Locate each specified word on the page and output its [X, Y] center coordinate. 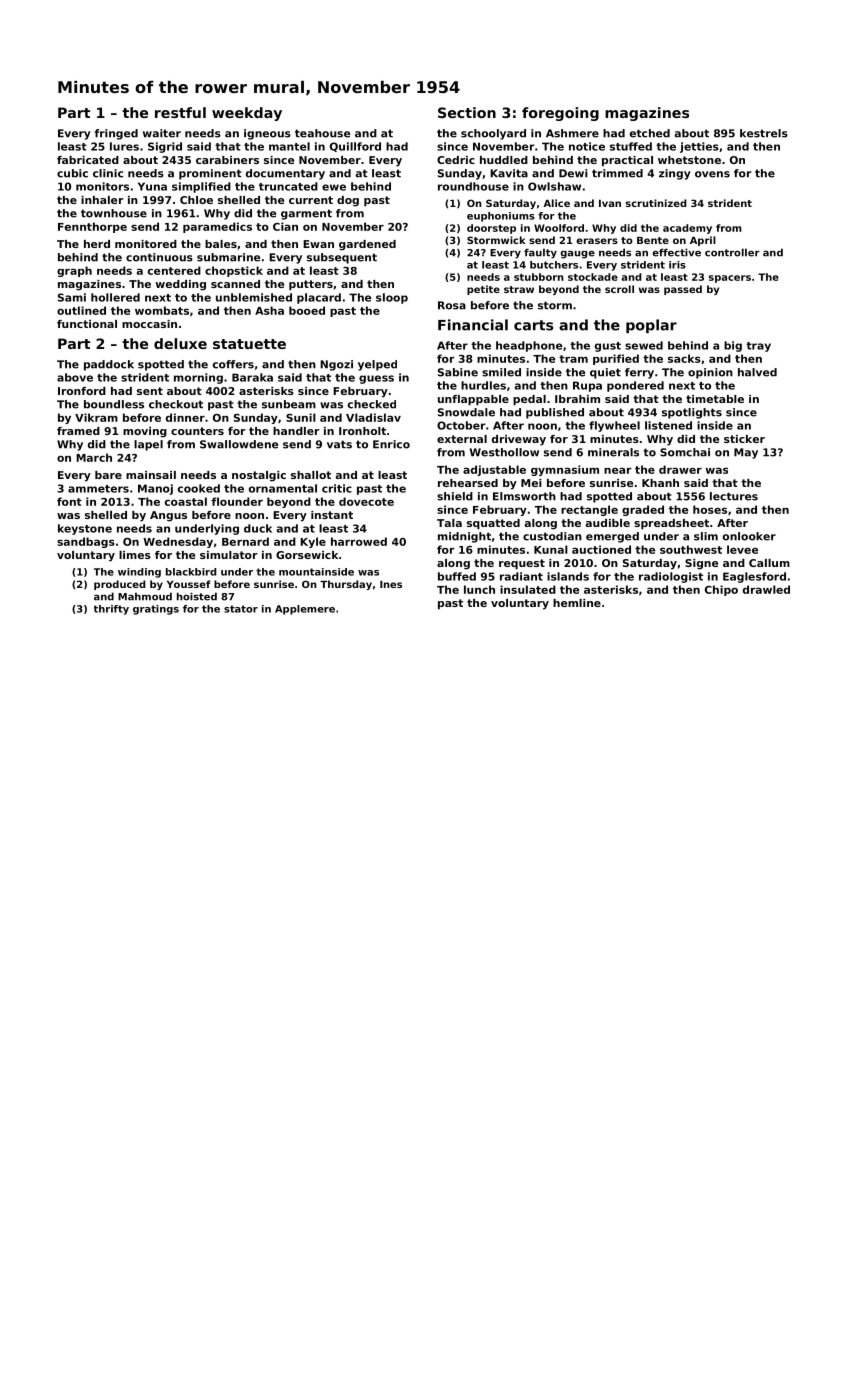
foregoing [560, 114]
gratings [156, 610]
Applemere [305, 610]
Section [467, 112]
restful [180, 112]
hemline [577, 603]
